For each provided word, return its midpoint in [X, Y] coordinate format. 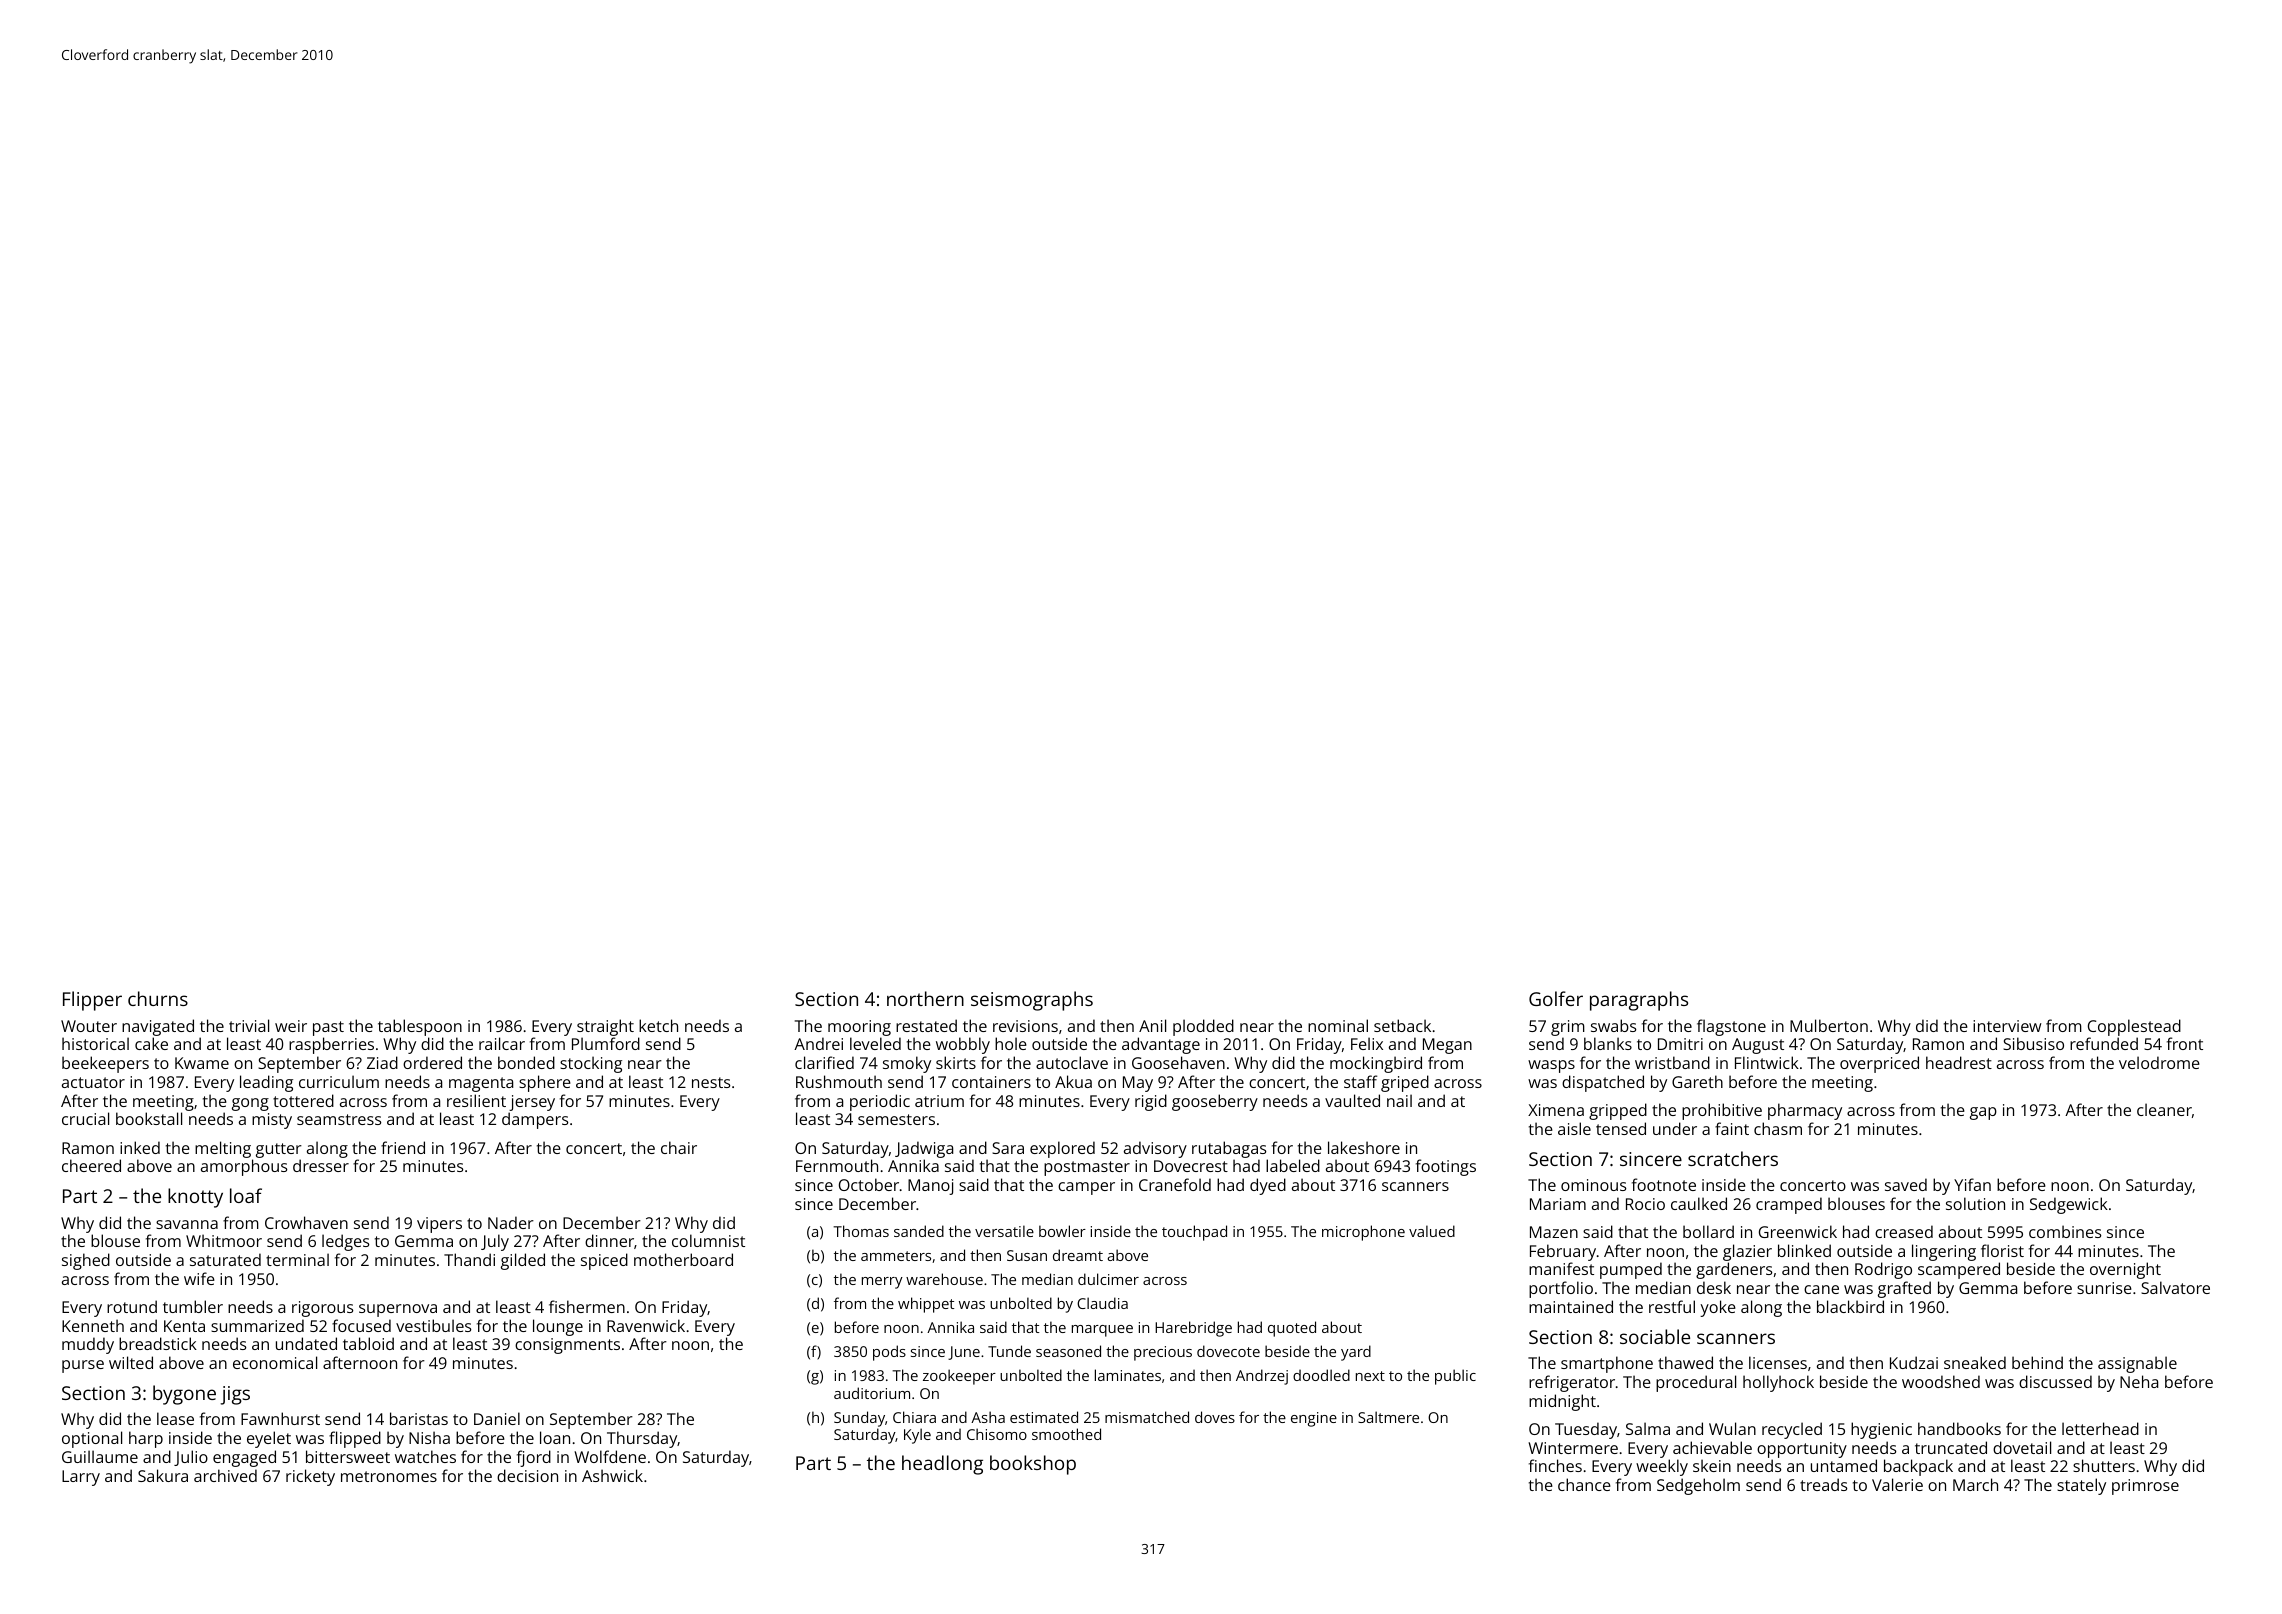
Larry [81, 1478]
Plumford [606, 1043]
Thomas [861, 1231]
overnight [2125, 1270]
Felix [1367, 1043]
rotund [132, 1306]
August [1758, 1046]
